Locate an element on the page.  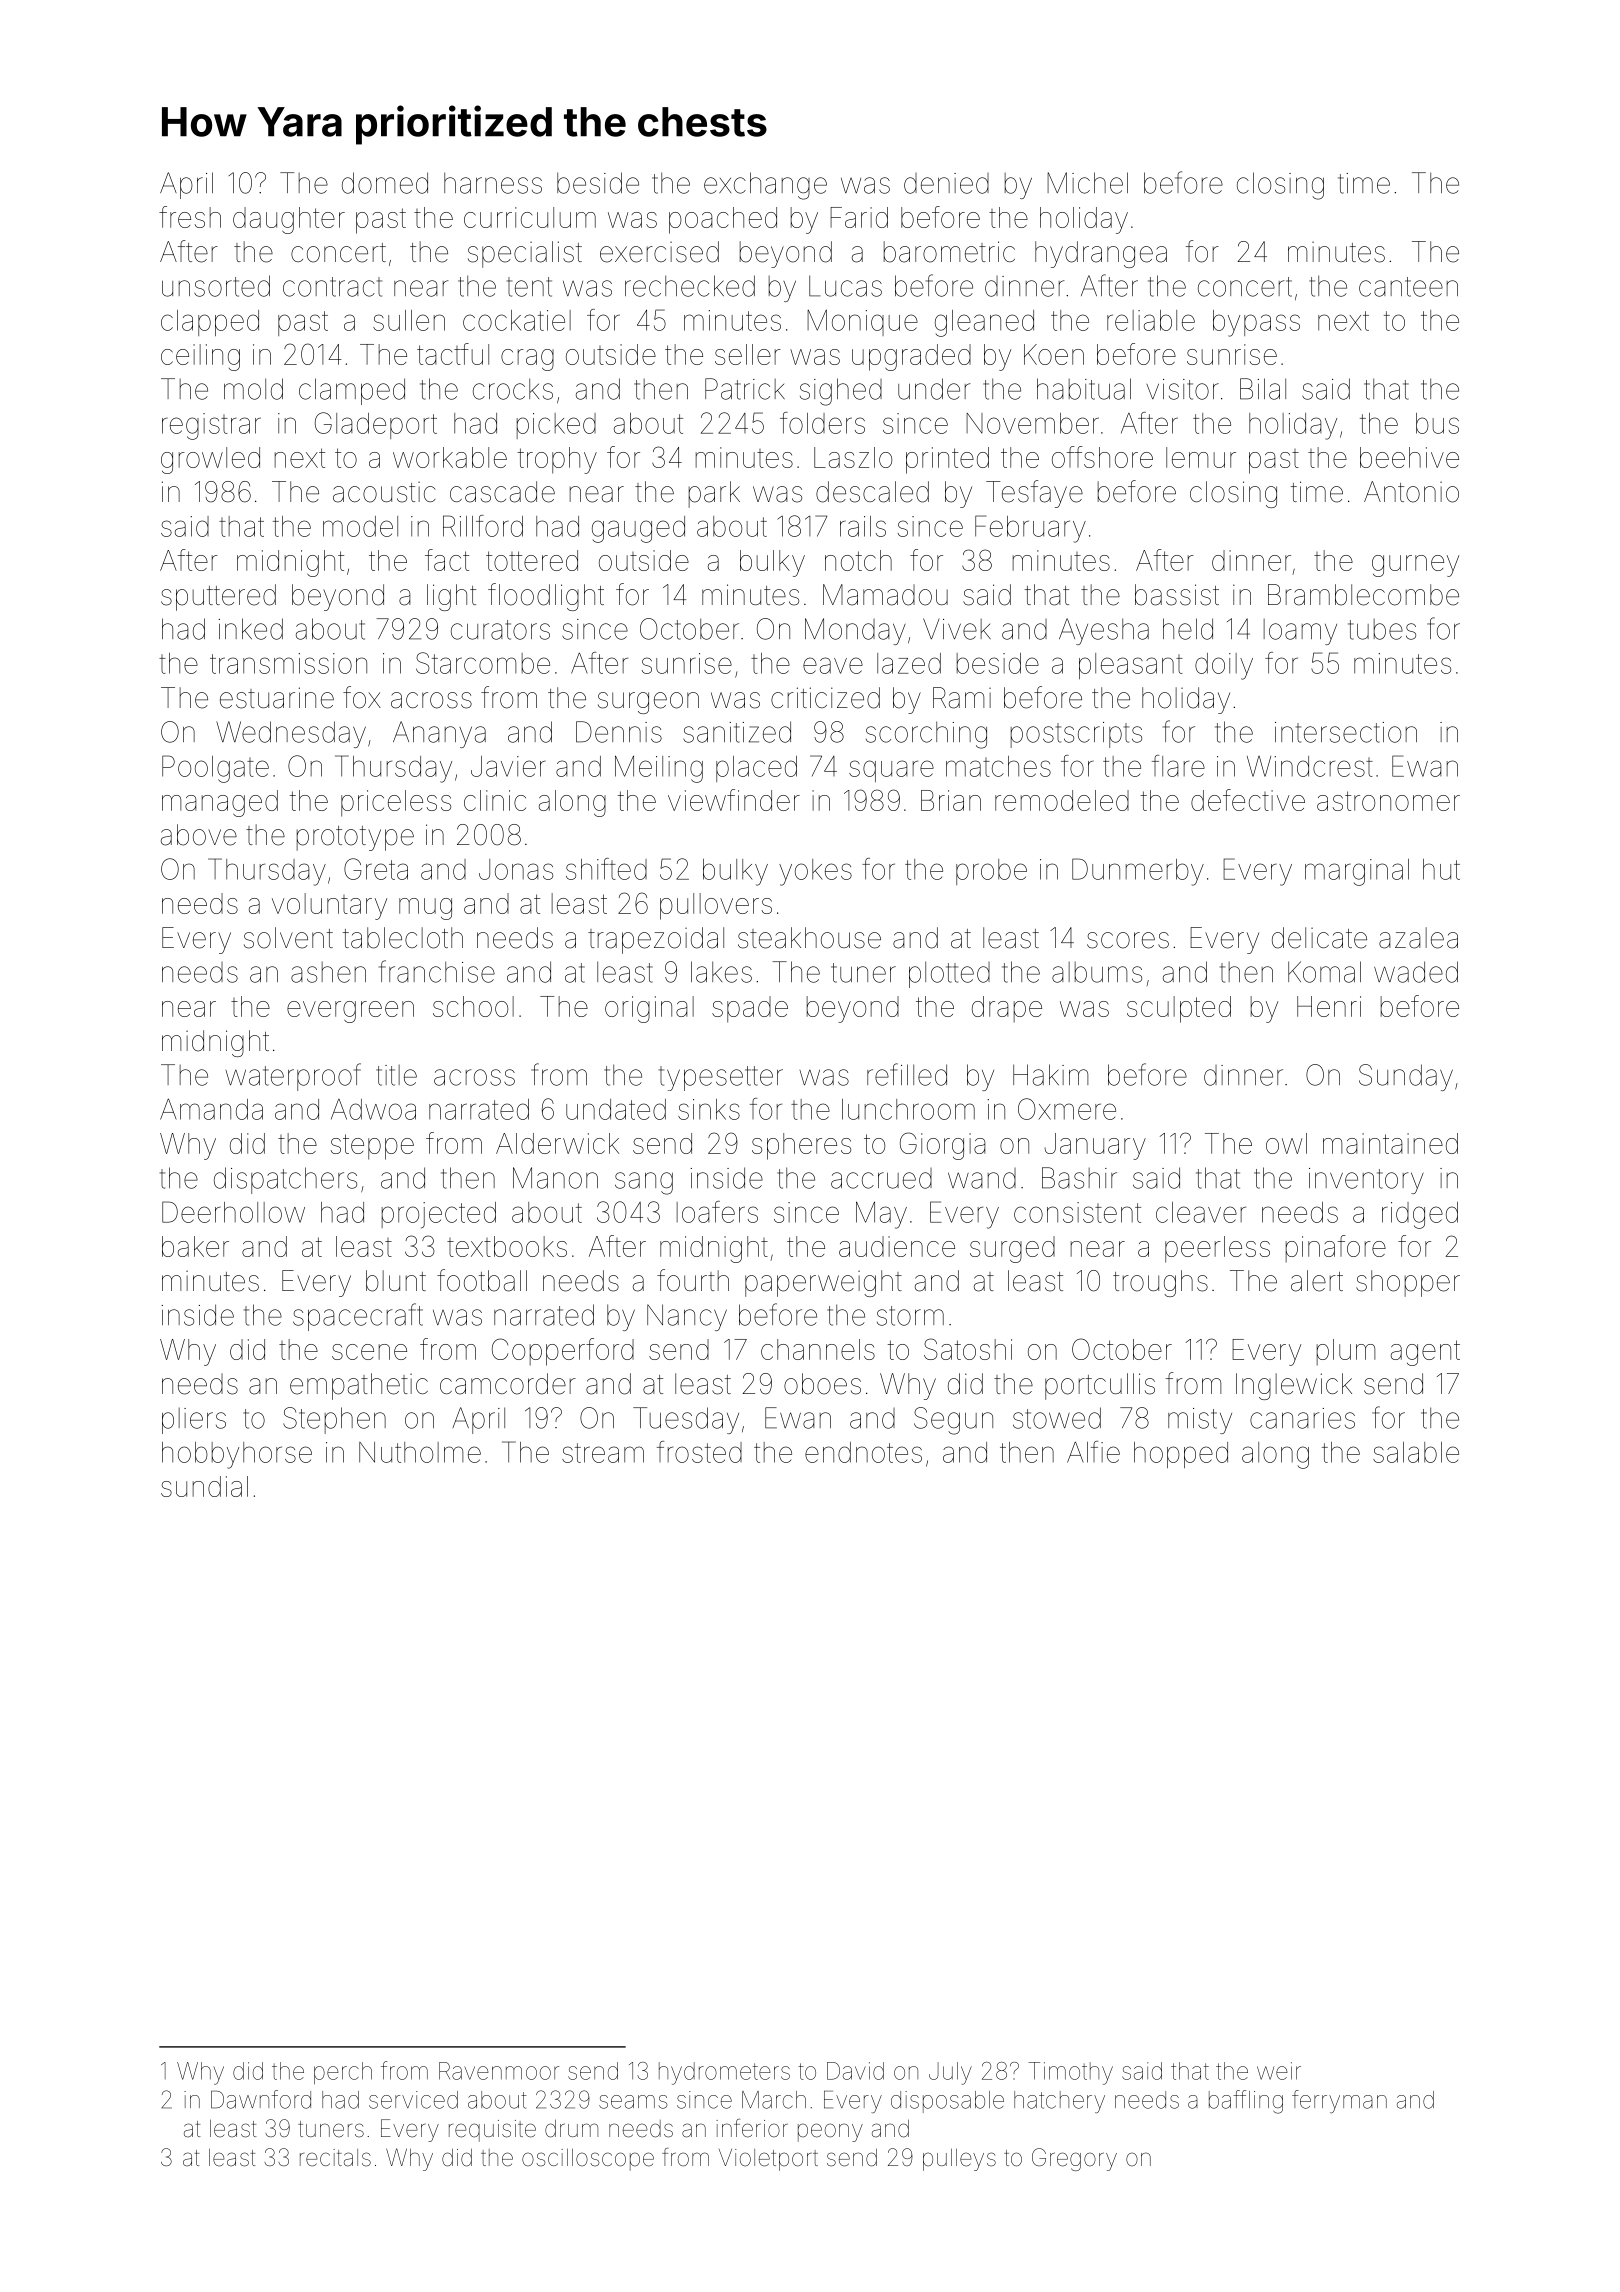
gauged is located at coordinates (638, 529).
